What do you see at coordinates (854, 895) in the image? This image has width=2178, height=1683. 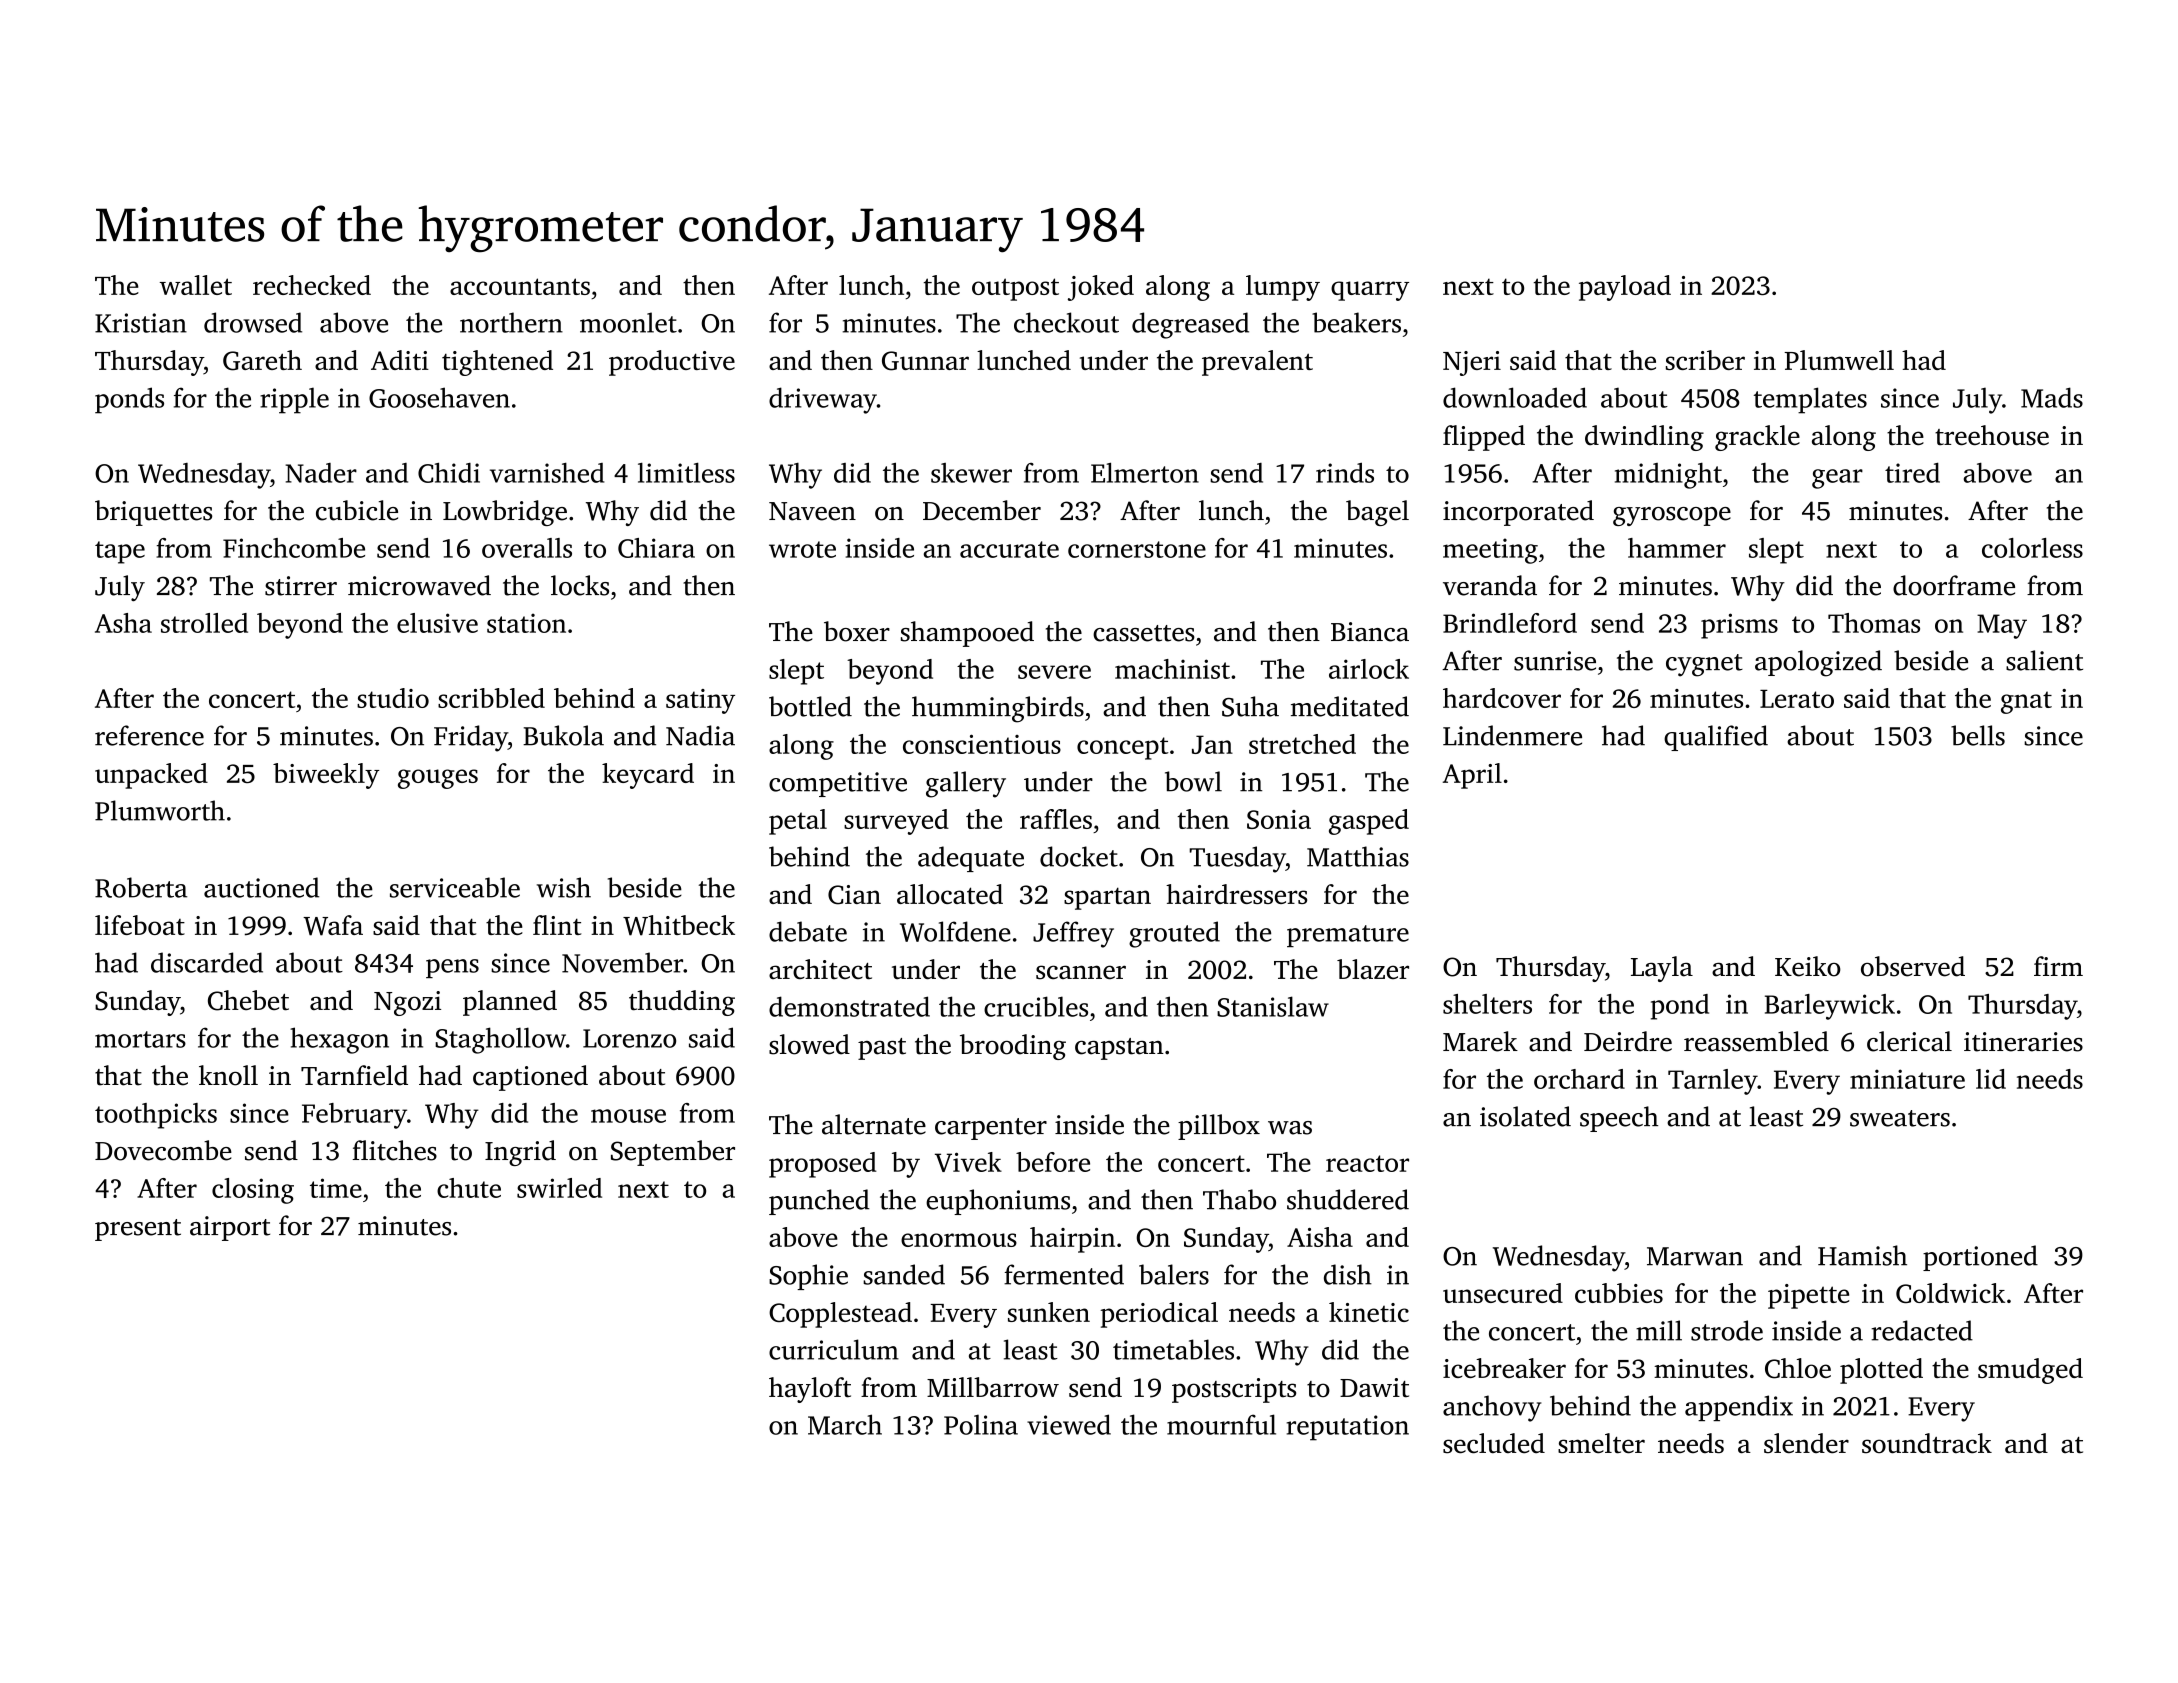 I see `Cian` at bounding box center [854, 895].
